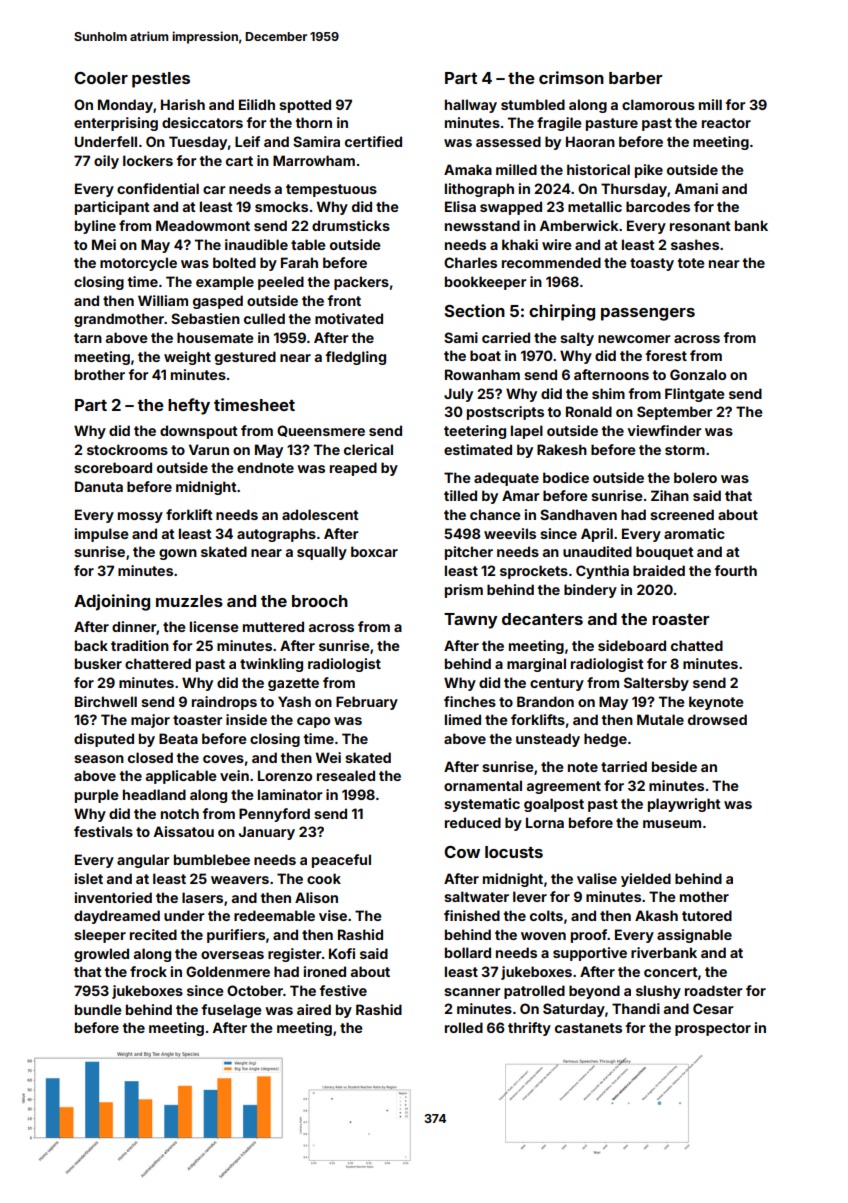 The height and width of the screenshot is (1203, 848). What do you see at coordinates (483, 785) in the screenshot?
I see `ornamental` at bounding box center [483, 785].
